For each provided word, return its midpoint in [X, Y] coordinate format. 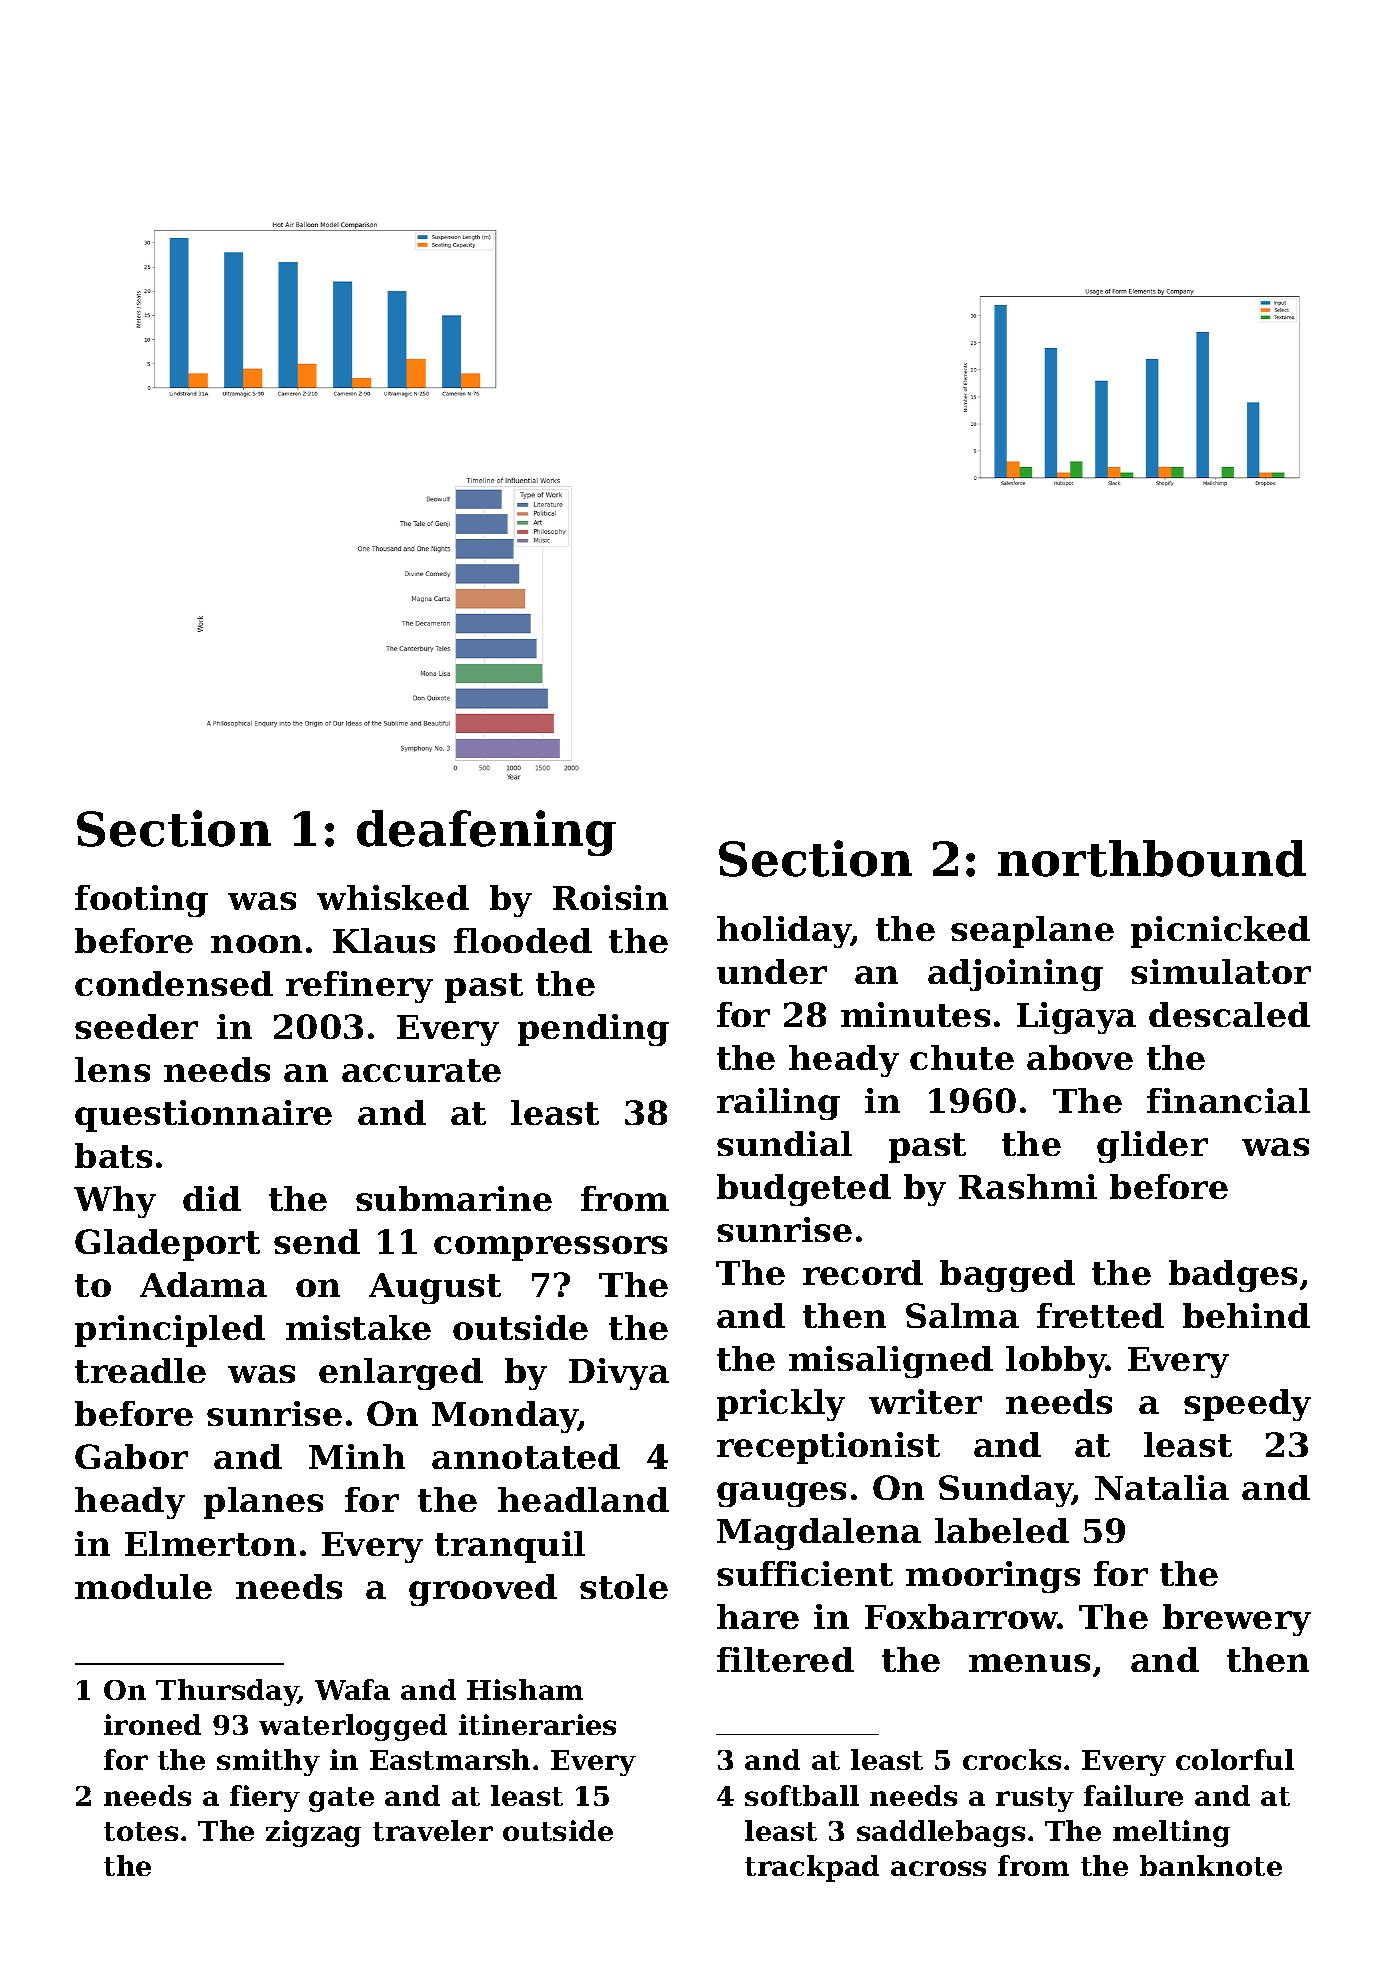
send [317, 1241]
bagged [1007, 1276]
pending [593, 1030]
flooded [523, 940]
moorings [993, 1577]
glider [1152, 1147]
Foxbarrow [961, 1616]
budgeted [804, 1190]
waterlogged [353, 1727]
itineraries [537, 1724]
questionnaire [203, 1116]
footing [141, 901]
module [143, 1586]
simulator [1221, 971]
